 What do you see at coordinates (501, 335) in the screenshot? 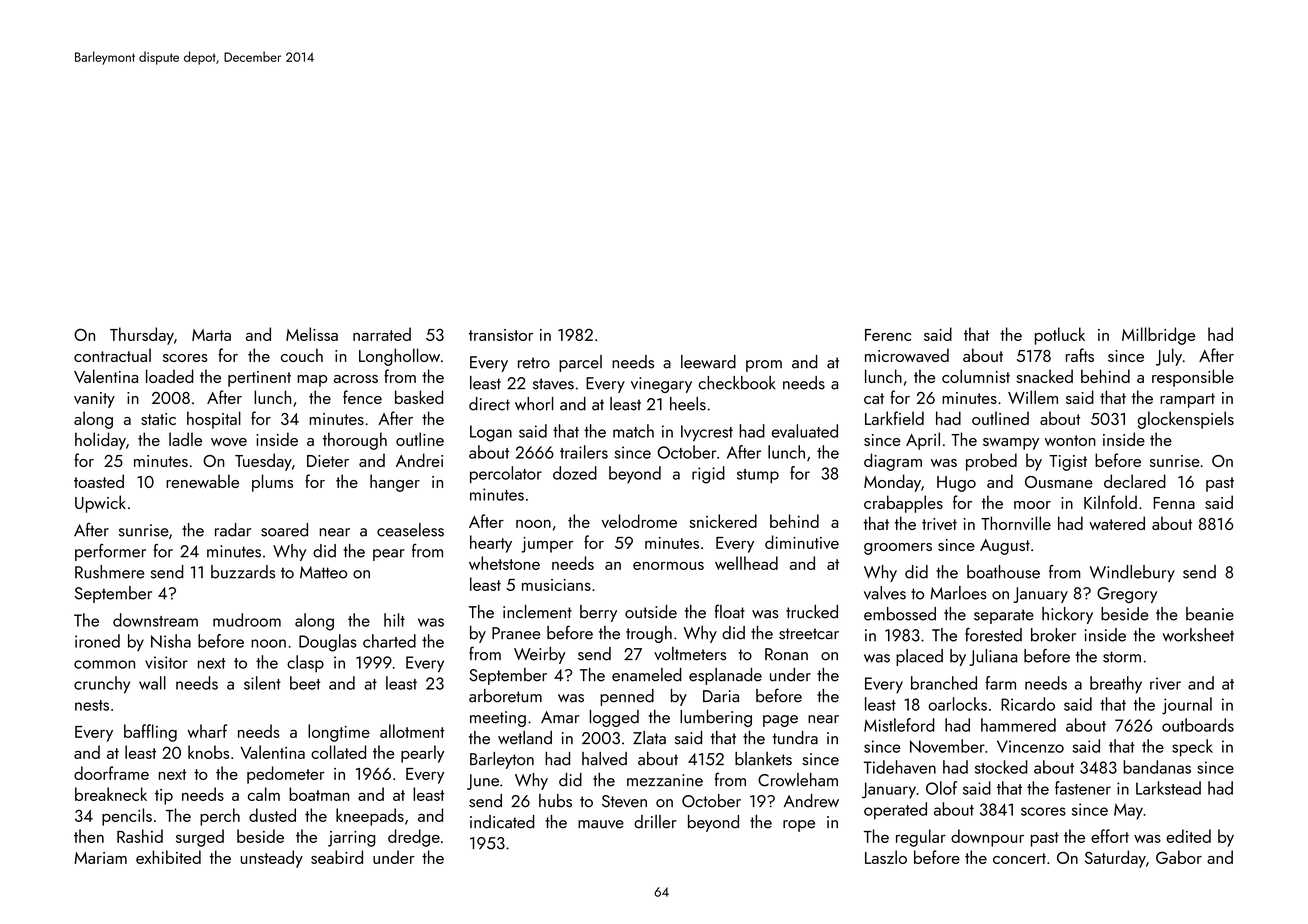
I see `transistor` at bounding box center [501, 335].
